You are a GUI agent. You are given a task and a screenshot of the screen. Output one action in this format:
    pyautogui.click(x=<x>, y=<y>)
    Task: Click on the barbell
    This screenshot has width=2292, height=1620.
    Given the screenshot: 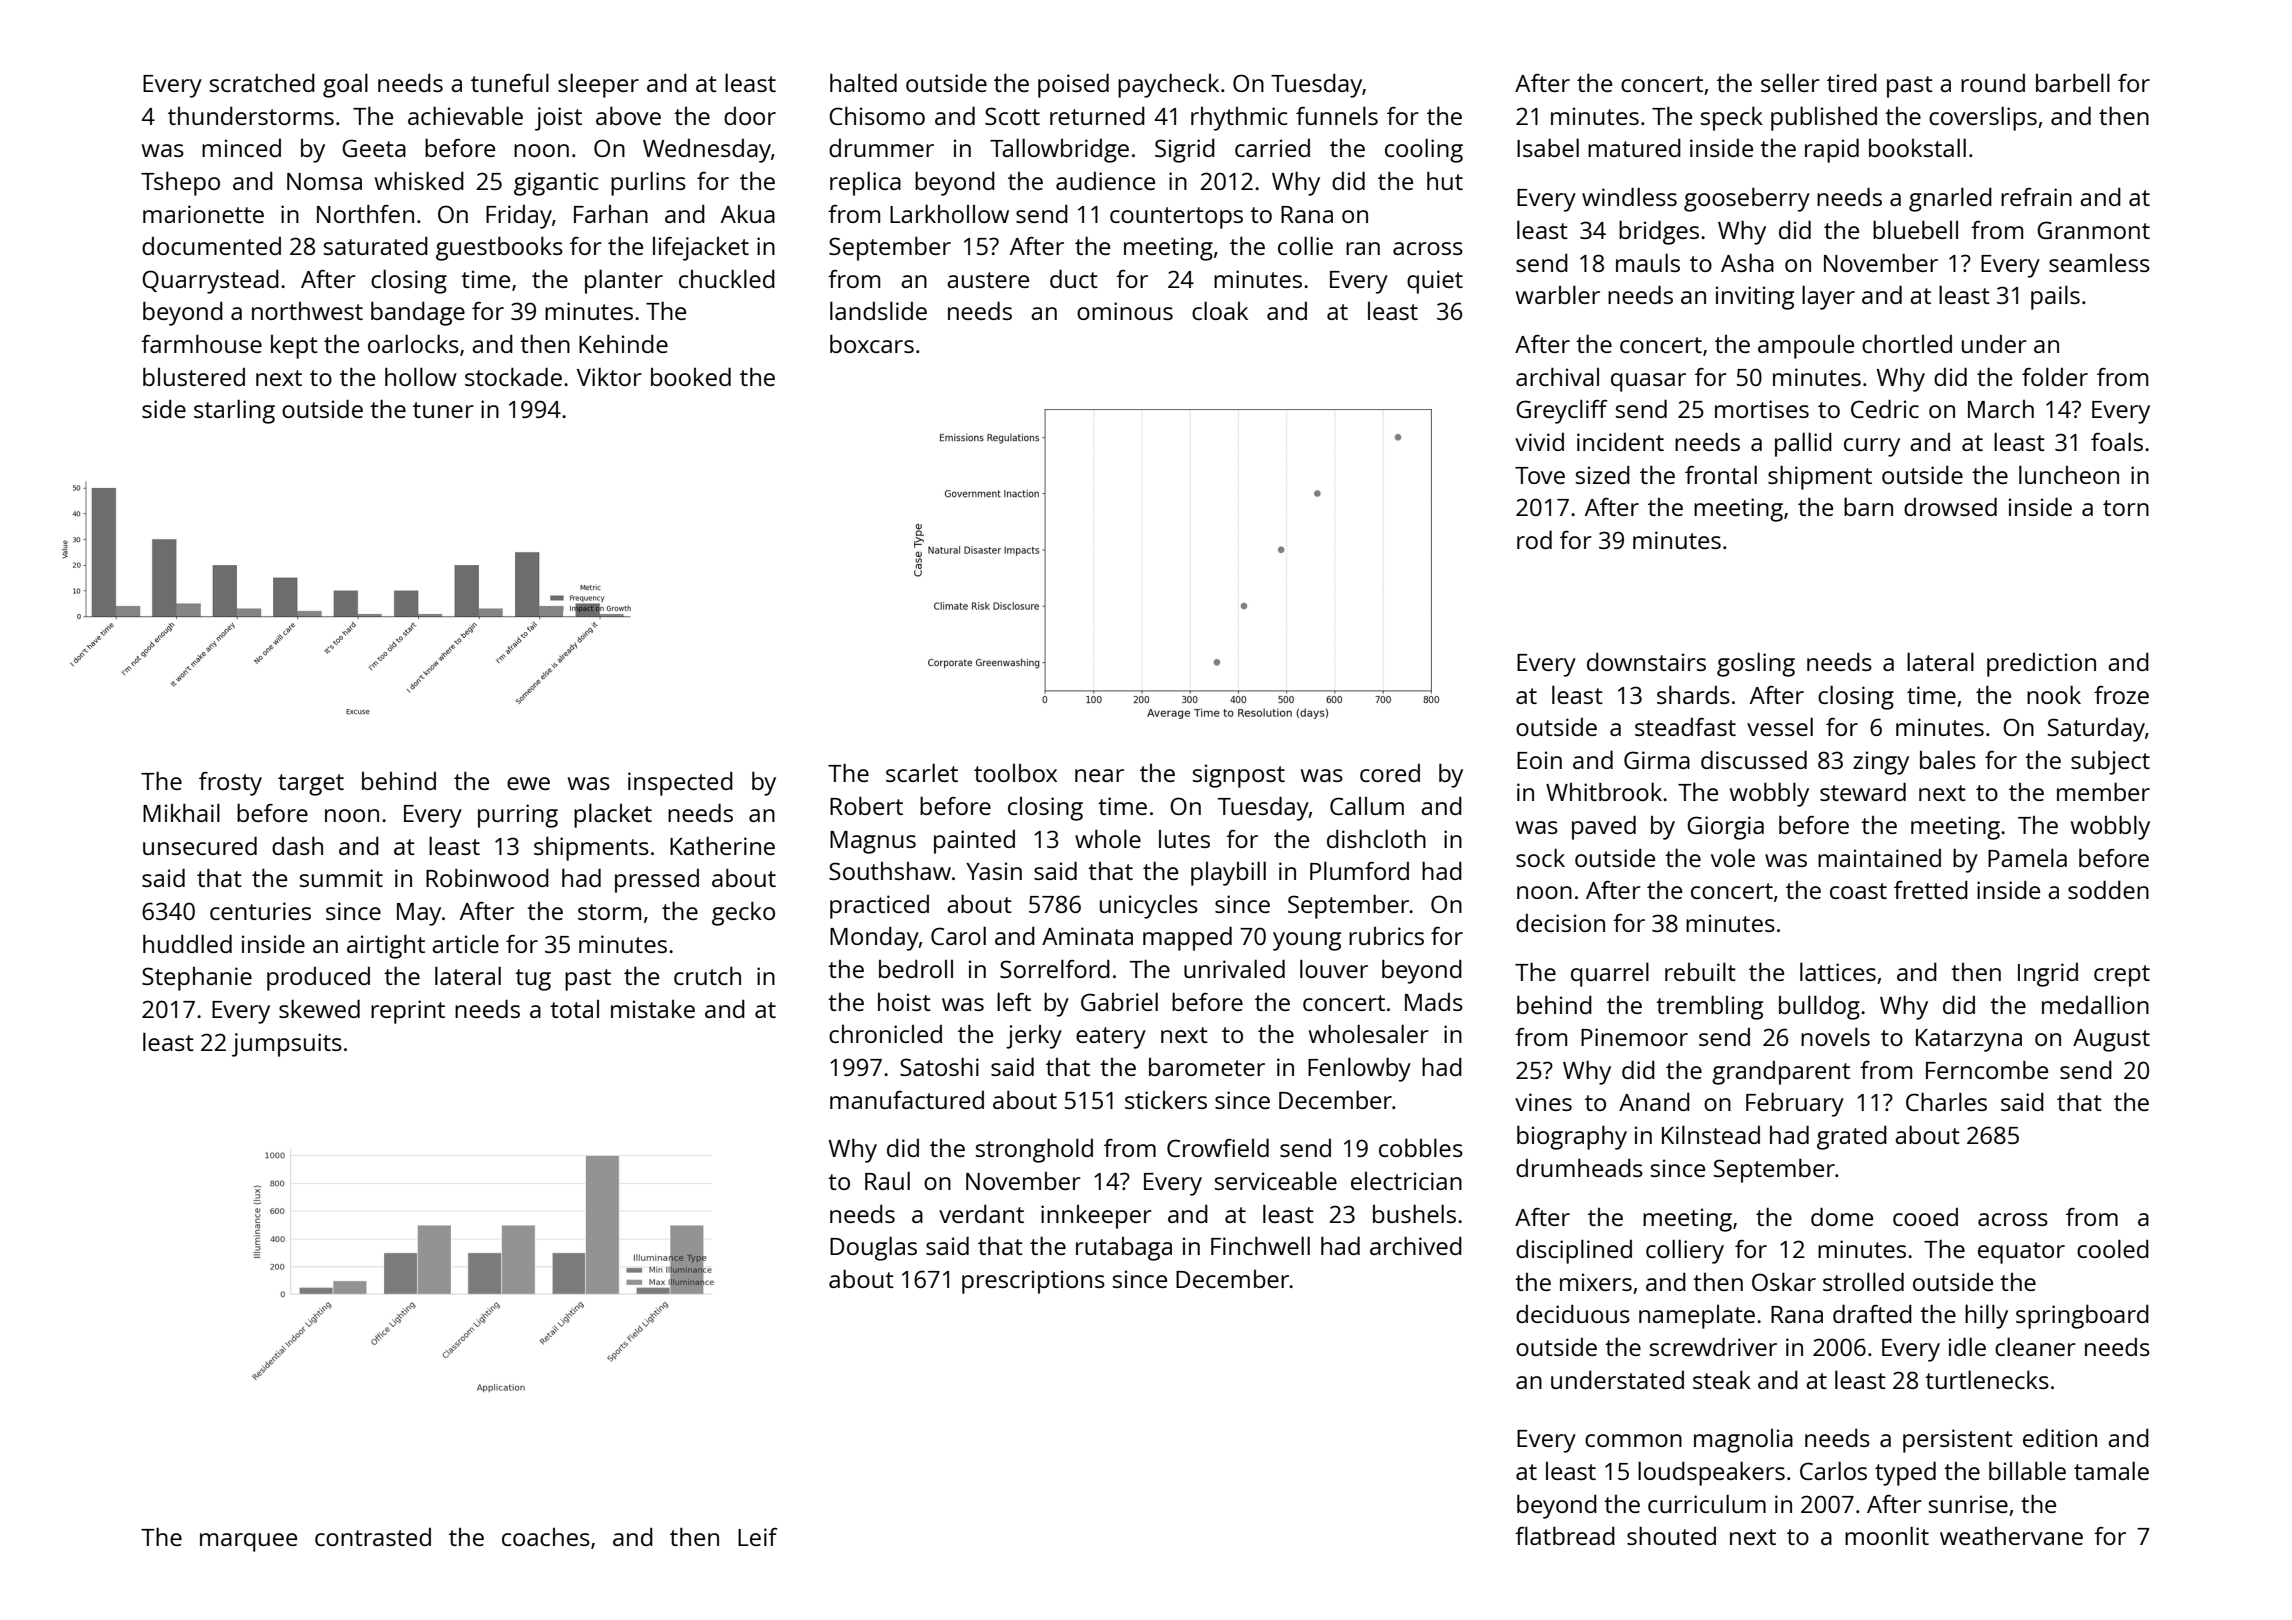 What is the action you would take?
    pyautogui.click(x=2073, y=82)
